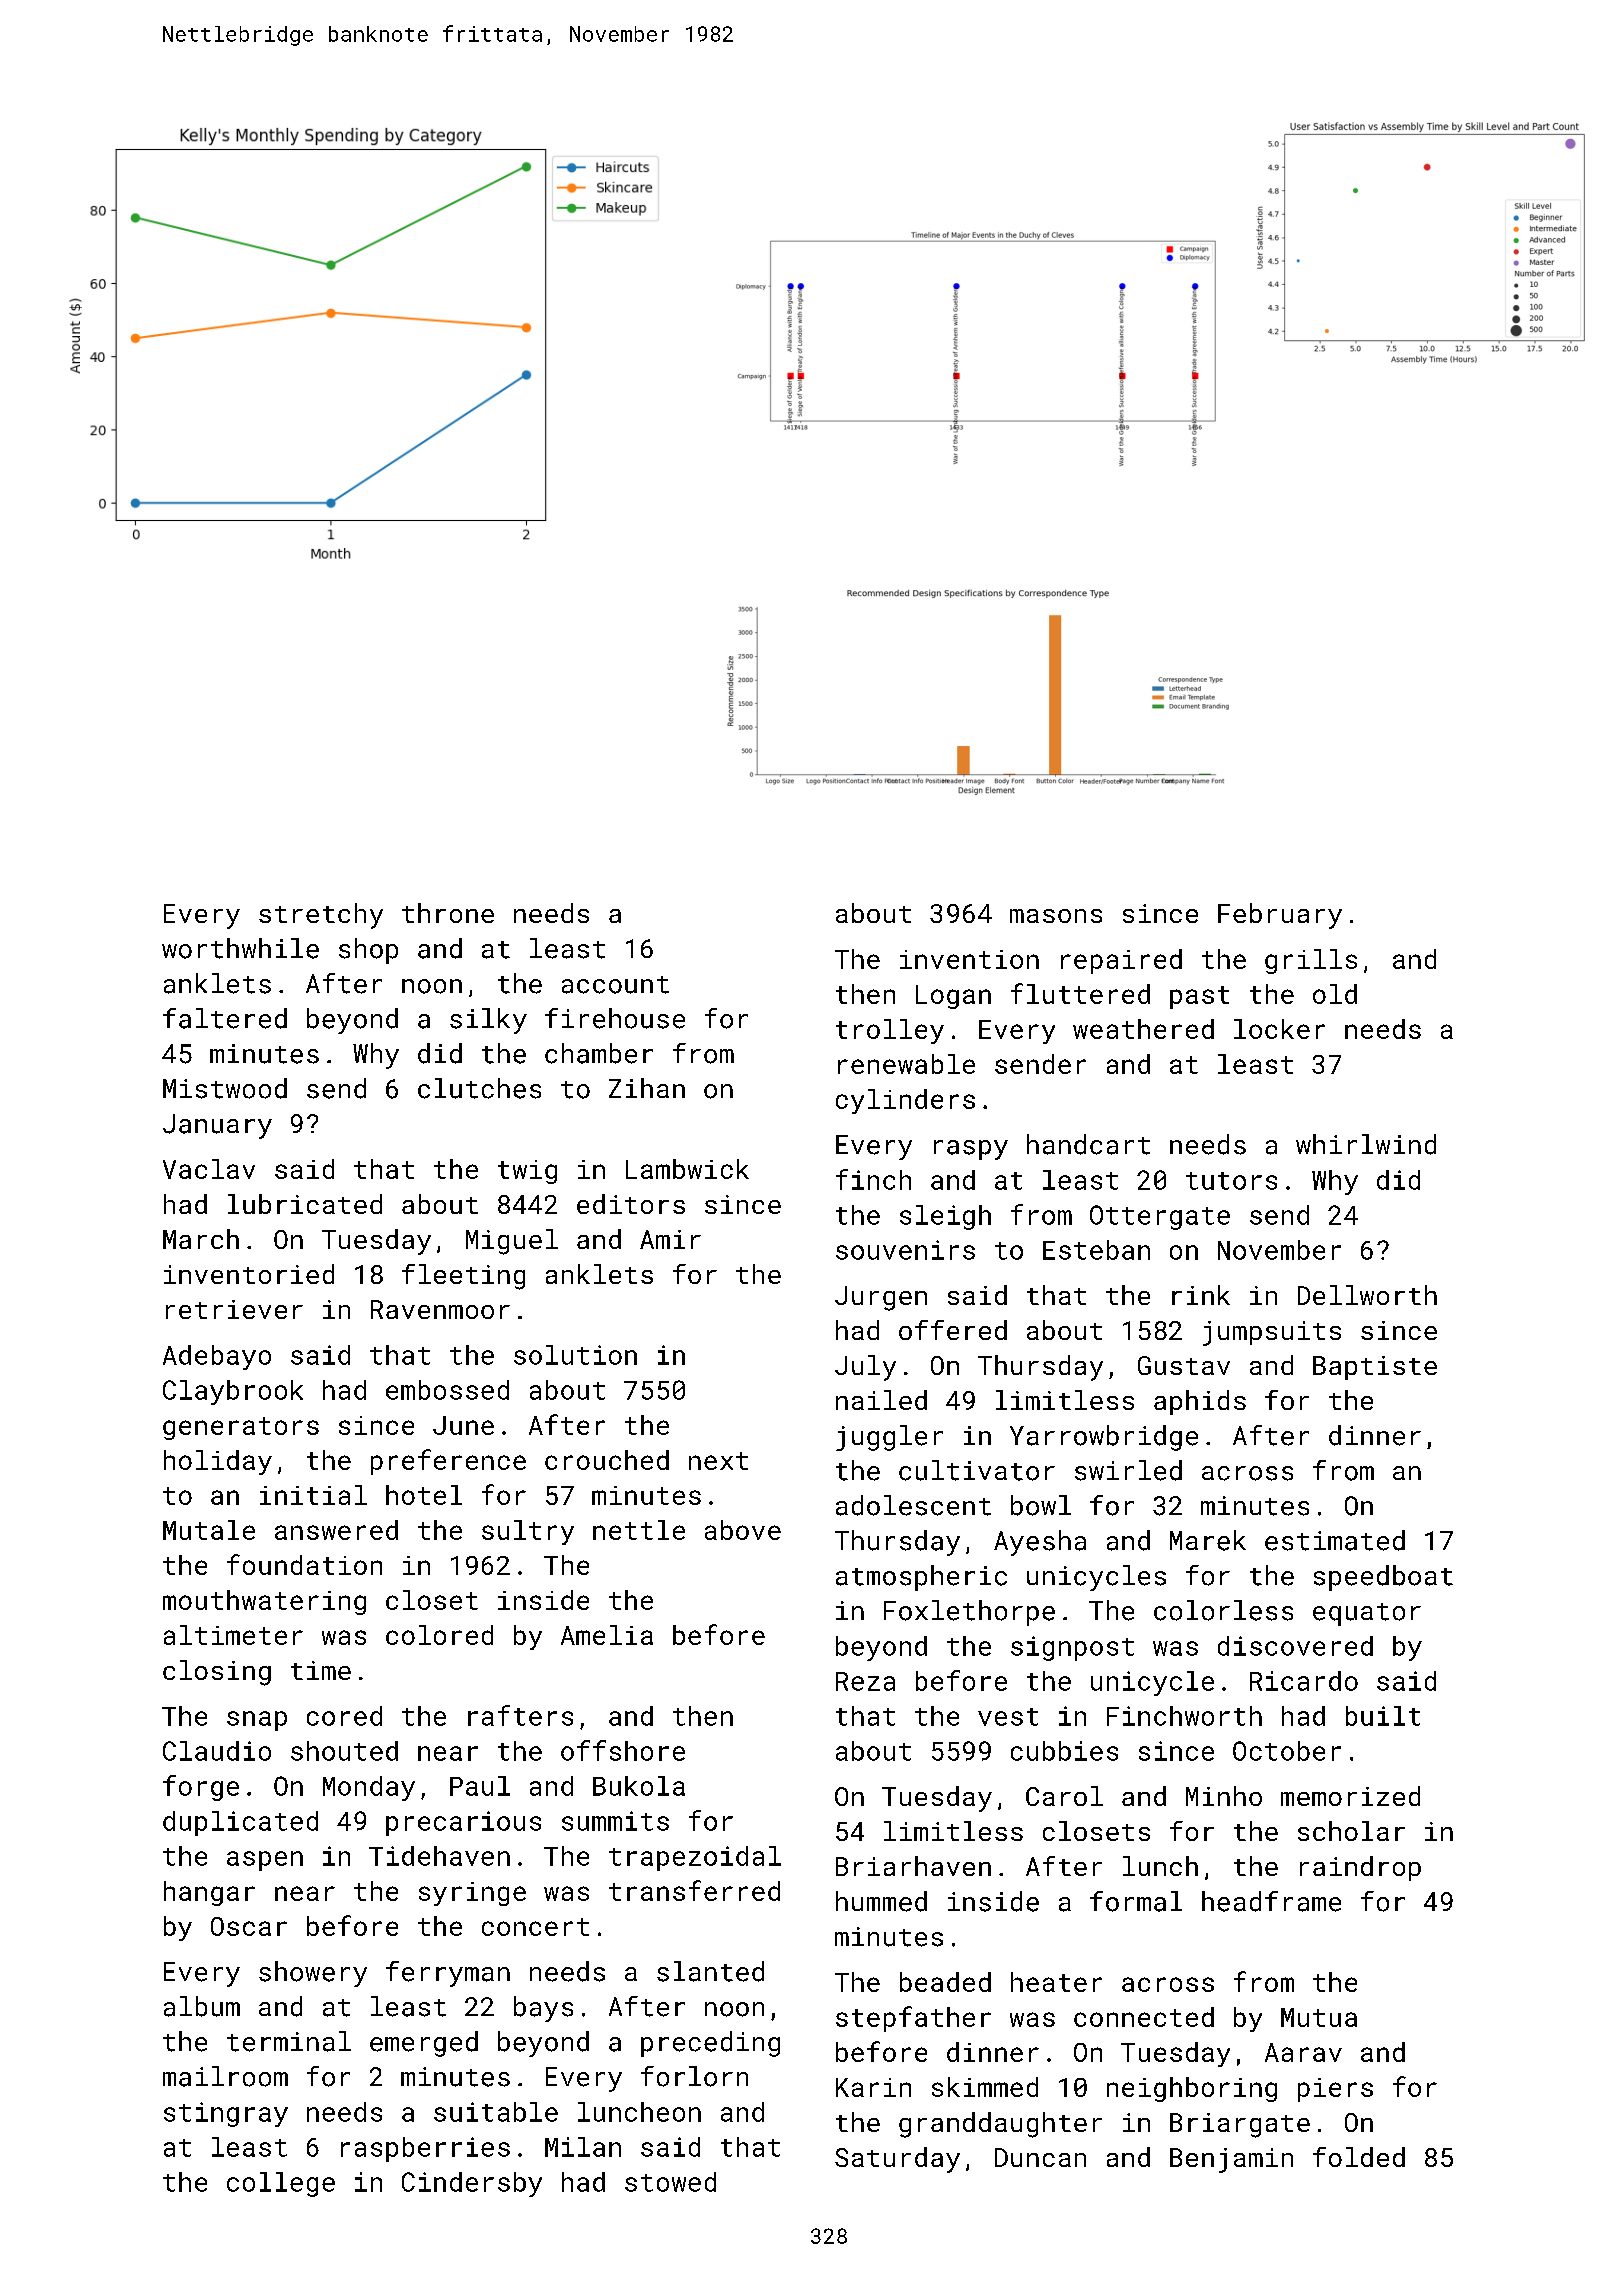  I want to click on souvenirs, so click(905, 1250).
